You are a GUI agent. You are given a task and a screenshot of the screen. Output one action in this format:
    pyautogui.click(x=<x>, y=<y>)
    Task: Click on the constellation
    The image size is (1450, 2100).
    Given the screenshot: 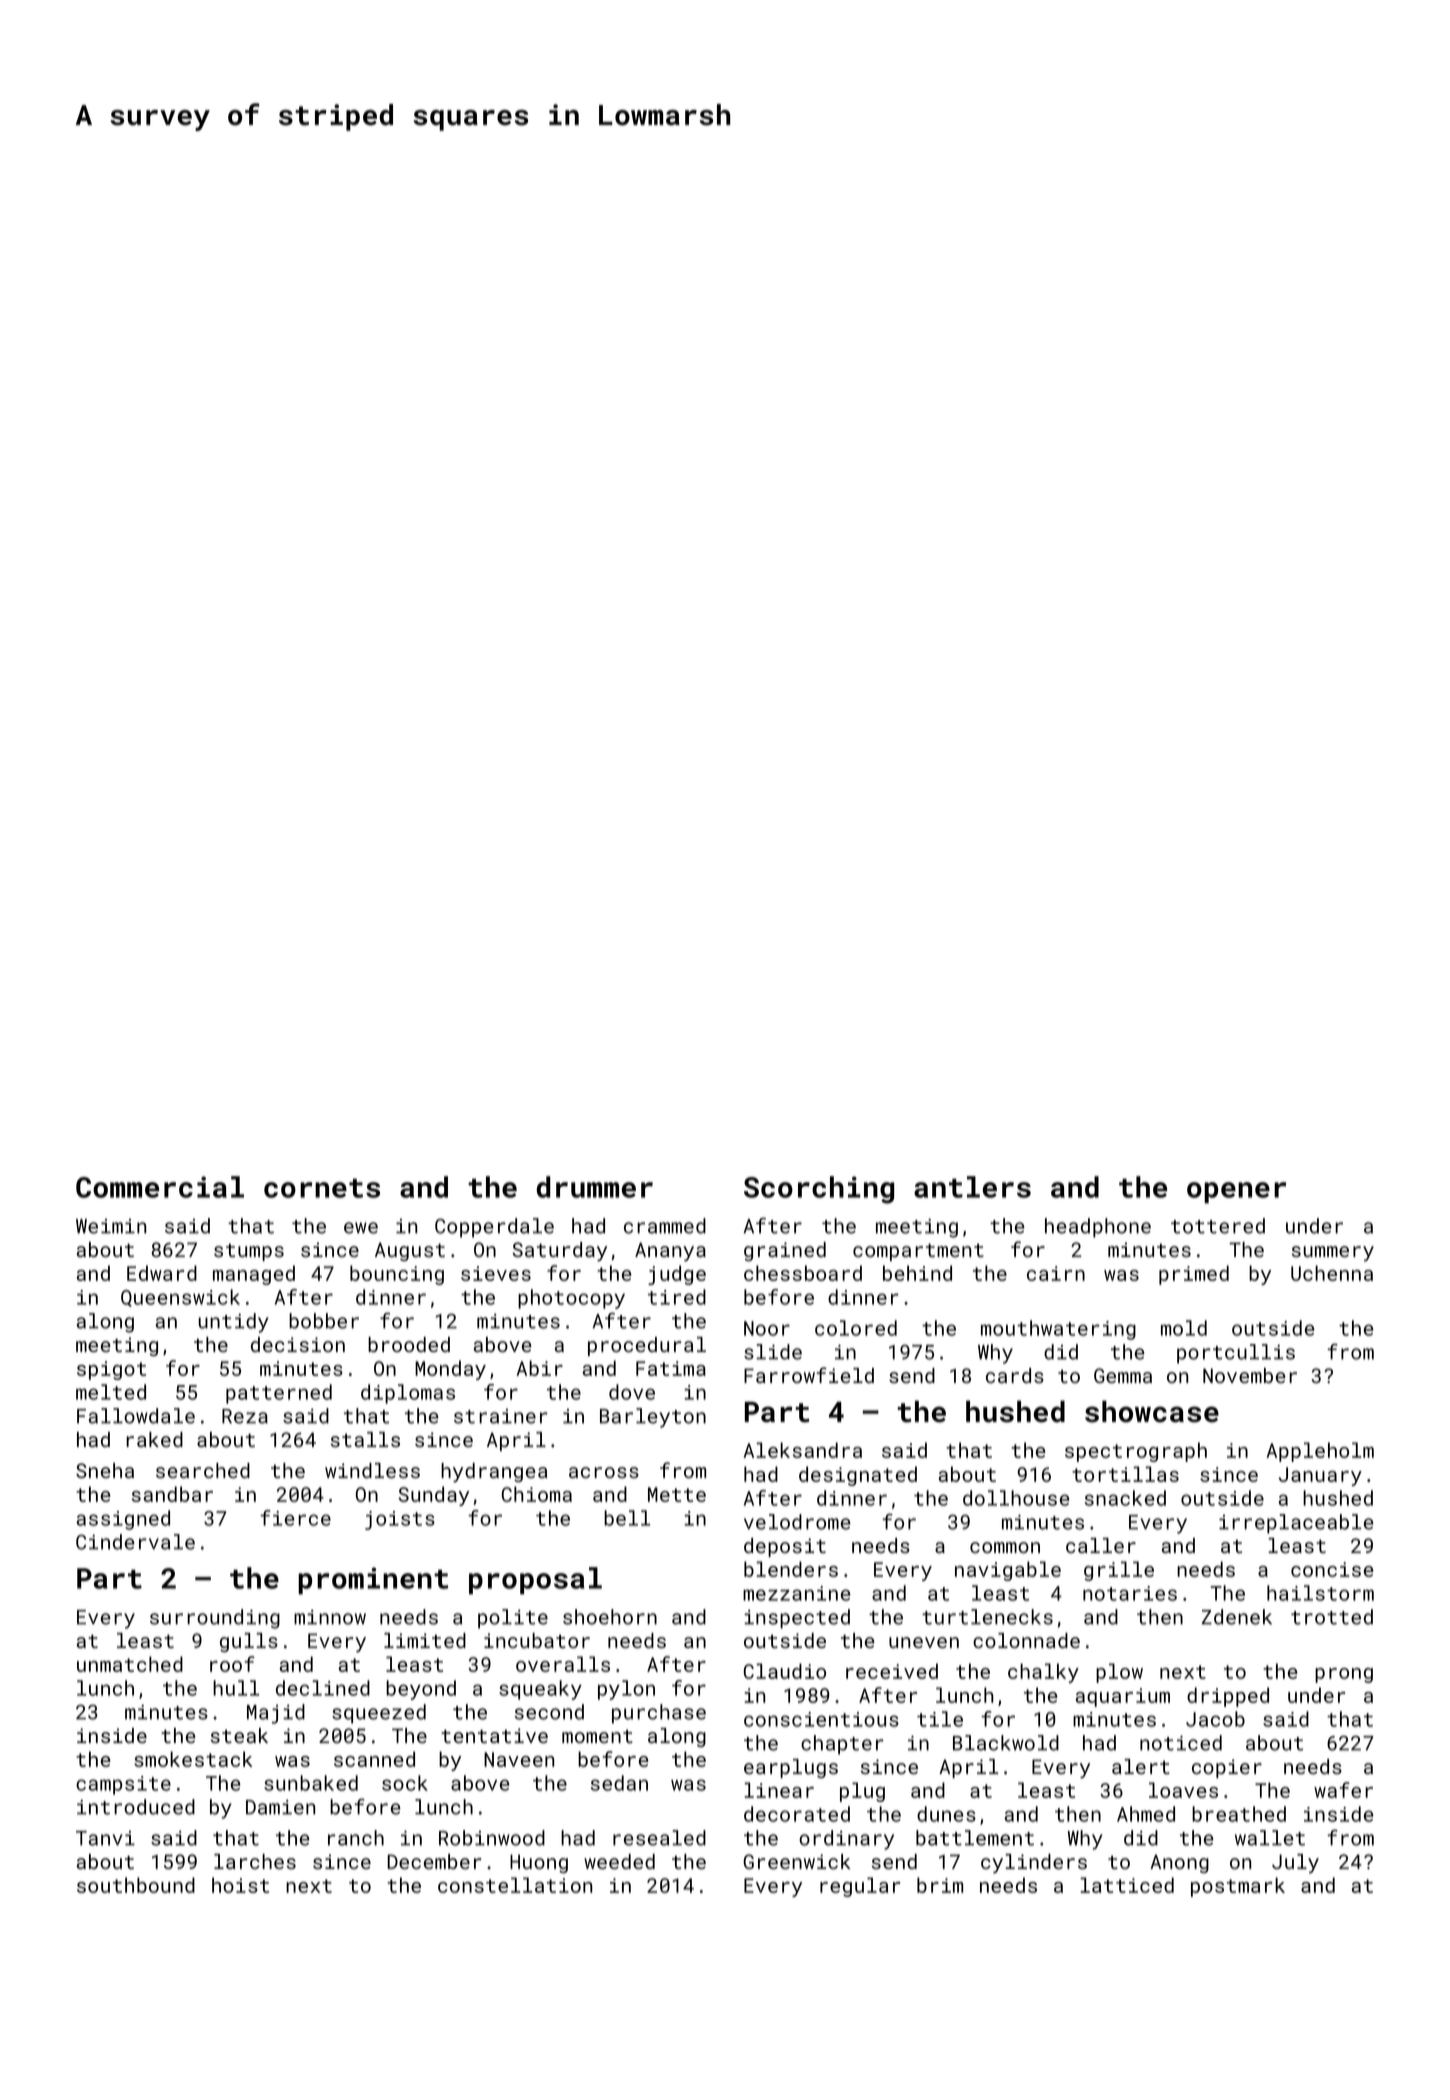 What is the action you would take?
    pyautogui.click(x=515, y=1885)
